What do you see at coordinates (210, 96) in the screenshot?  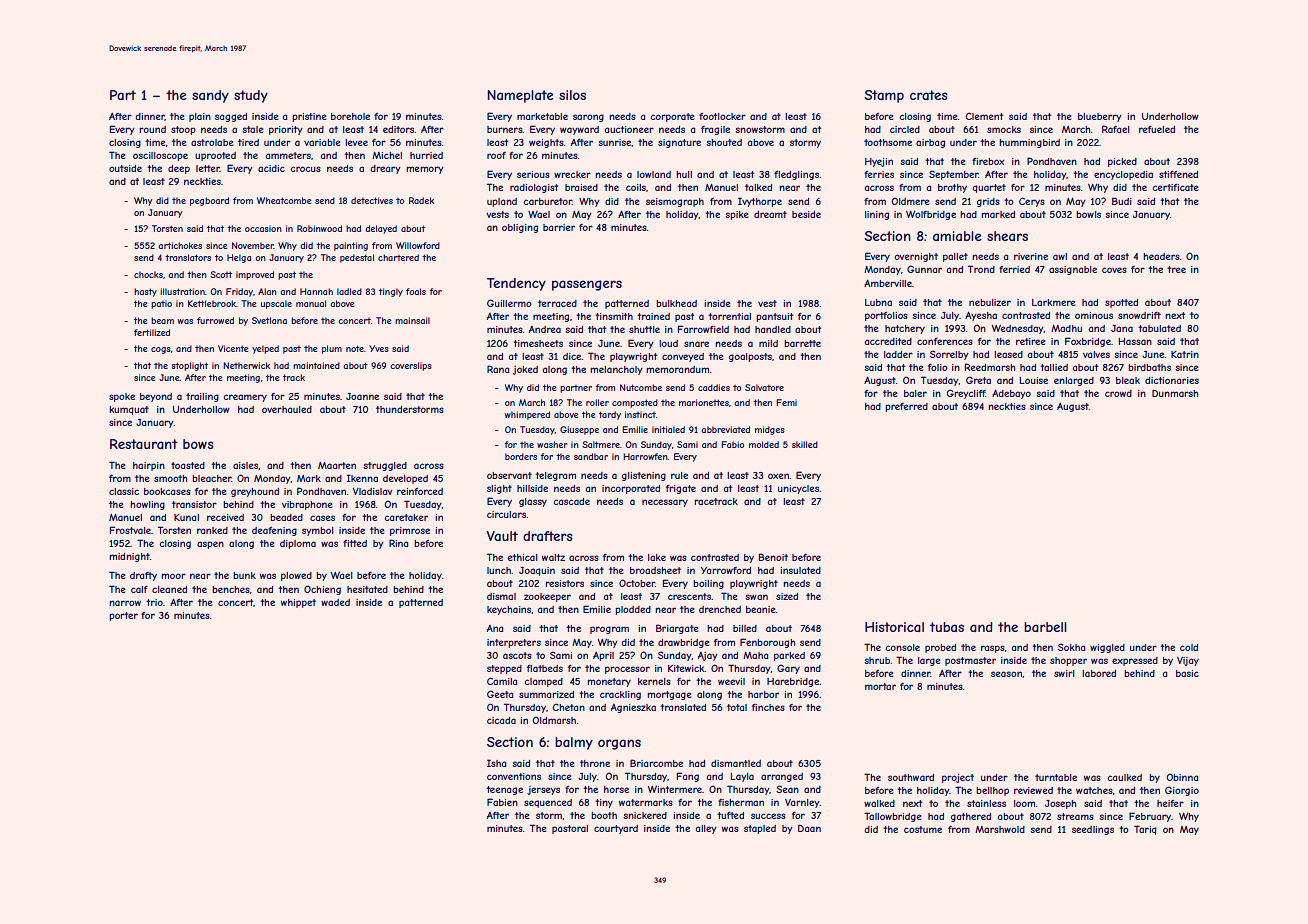 I see `sandy` at bounding box center [210, 96].
